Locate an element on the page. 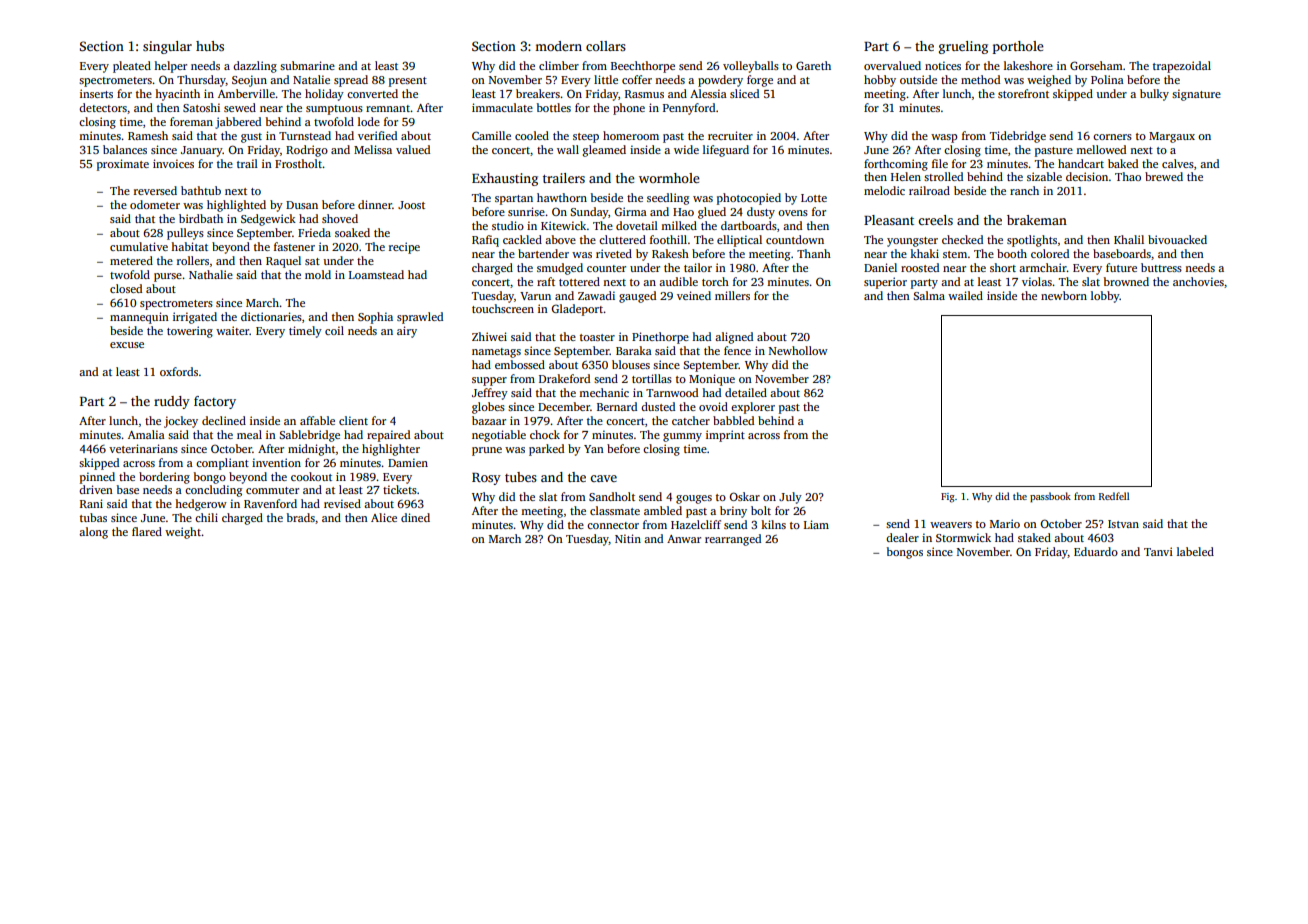  Newhollow is located at coordinates (798, 350).
